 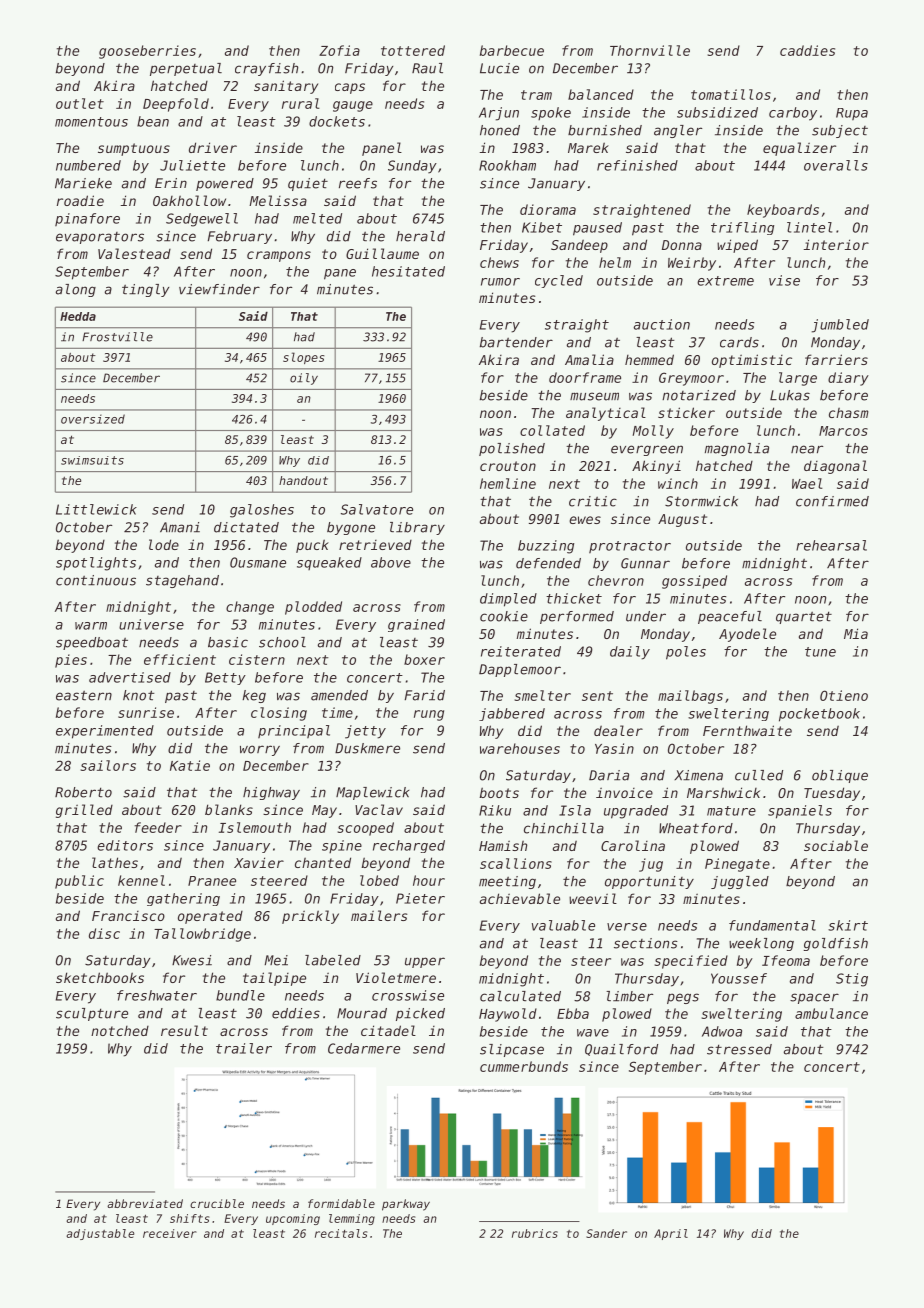 What do you see at coordinates (694, 582) in the screenshot?
I see `gossiped` at bounding box center [694, 582].
